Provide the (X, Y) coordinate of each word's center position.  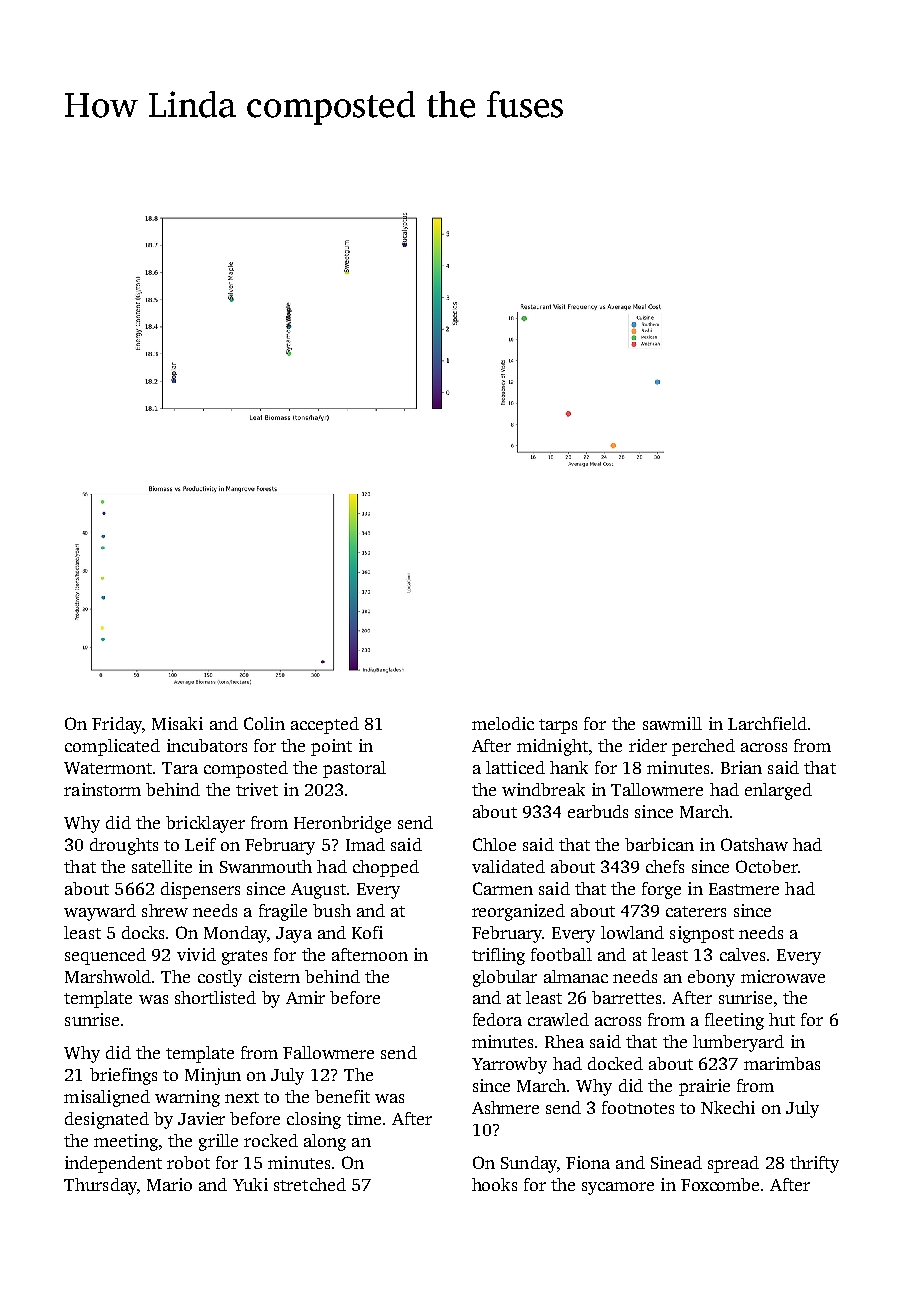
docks (143, 932)
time (364, 1118)
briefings (123, 1076)
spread (733, 1164)
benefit (342, 1096)
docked (615, 1063)
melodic (503, 723)
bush (332, 910)
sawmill (672, 723)
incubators (207, 745)
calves (742, 954)
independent (113, 1164)
